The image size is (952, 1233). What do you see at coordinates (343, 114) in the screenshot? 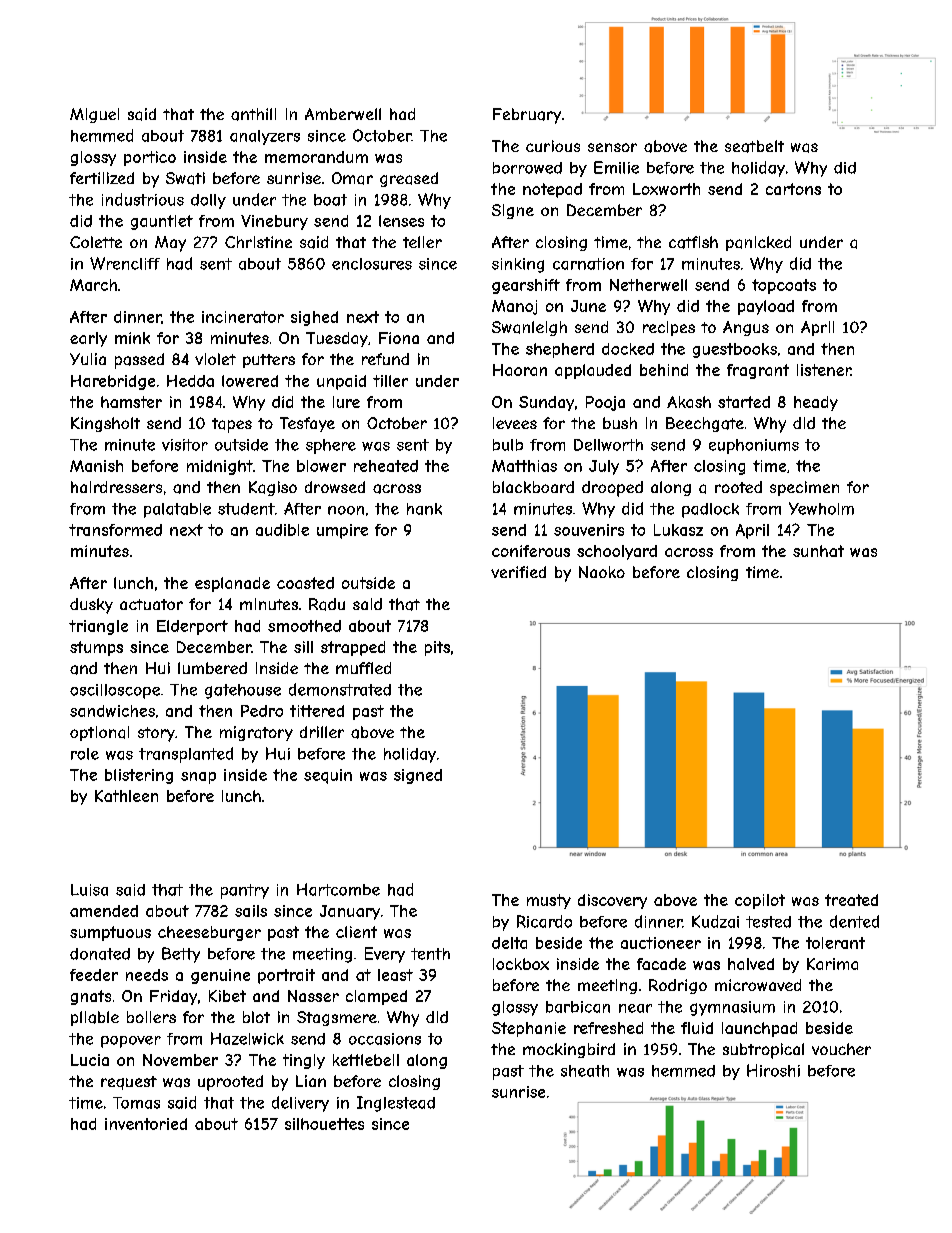
I see `Amberwell` at bounding box center [343, 114].
